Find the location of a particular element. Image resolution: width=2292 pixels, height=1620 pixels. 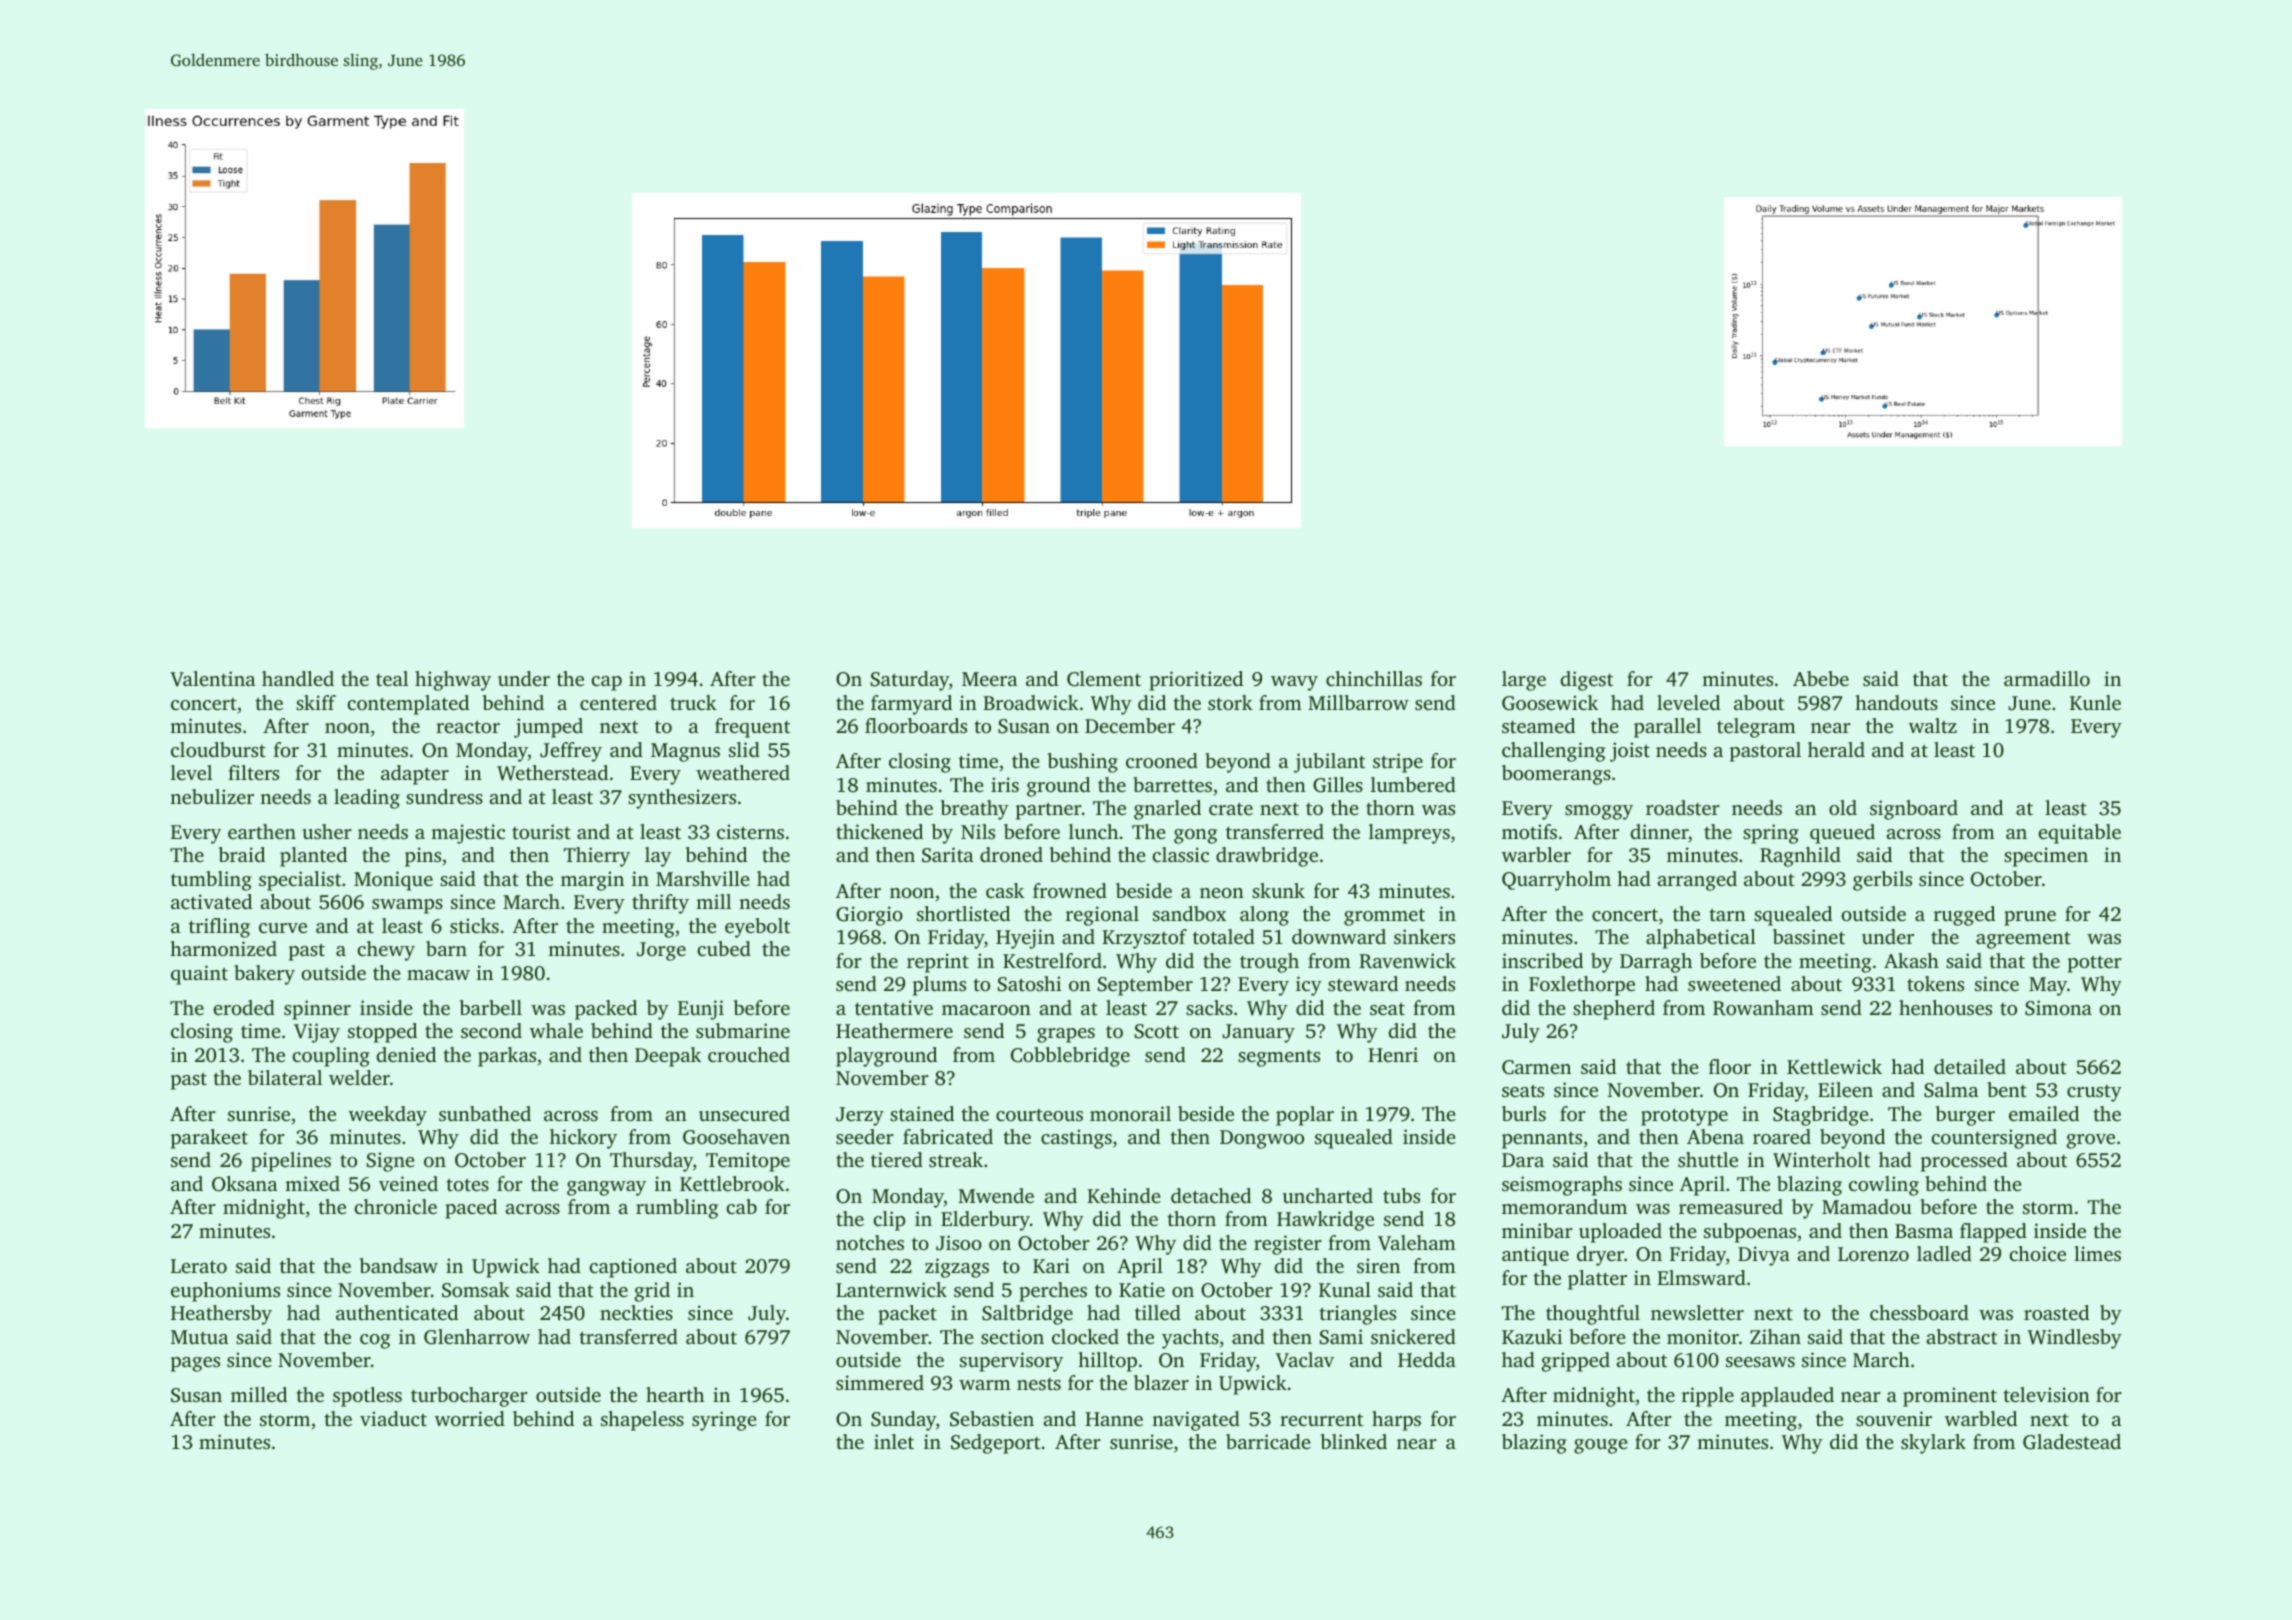

Wetherstead is located at coordinates (552, 773).
